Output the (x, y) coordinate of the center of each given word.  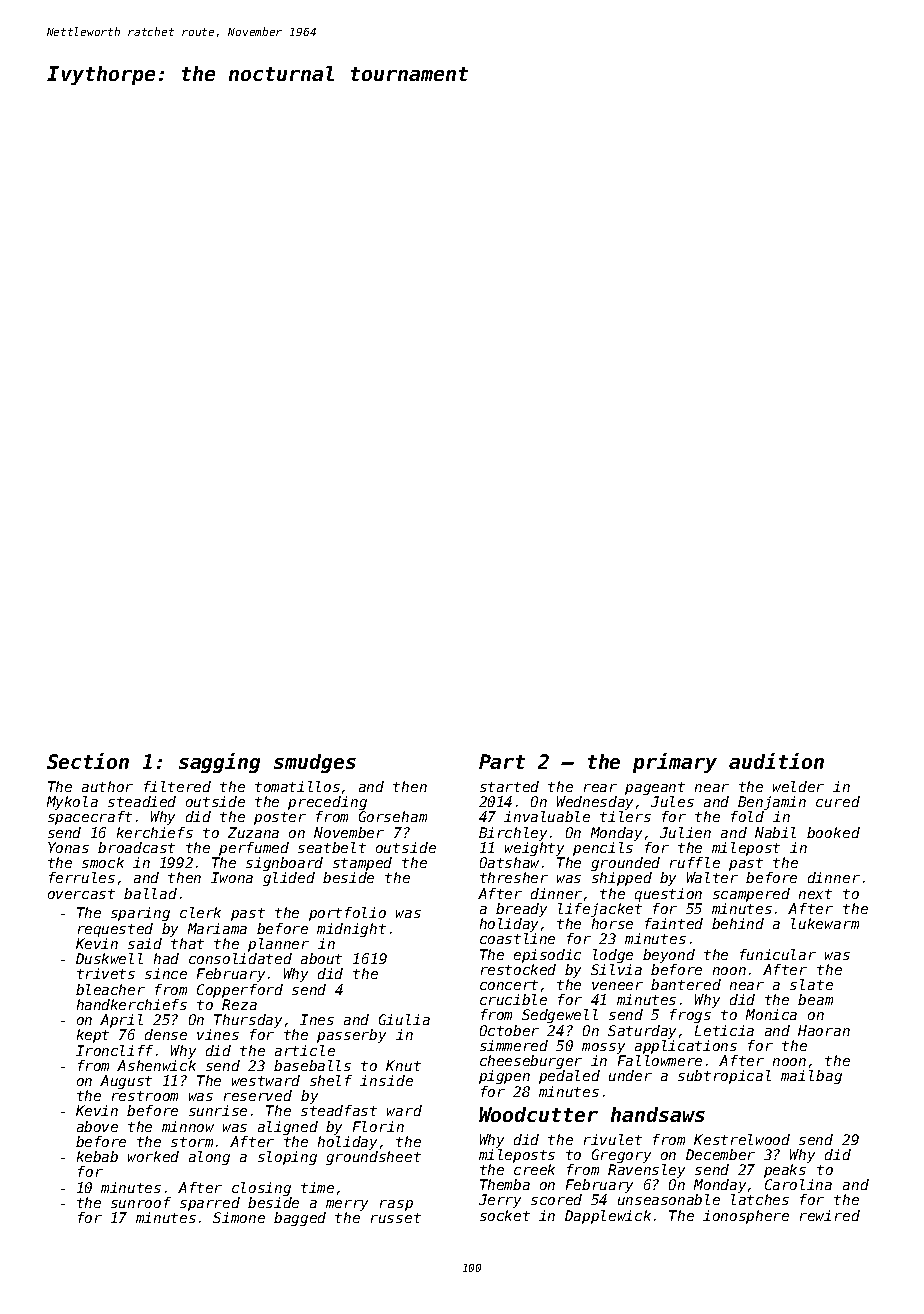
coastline (517, 938)
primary (675, 763)
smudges (315, 763)
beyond (669, 956)
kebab (97, 1156)
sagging (219, 763)
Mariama (217, 928)
